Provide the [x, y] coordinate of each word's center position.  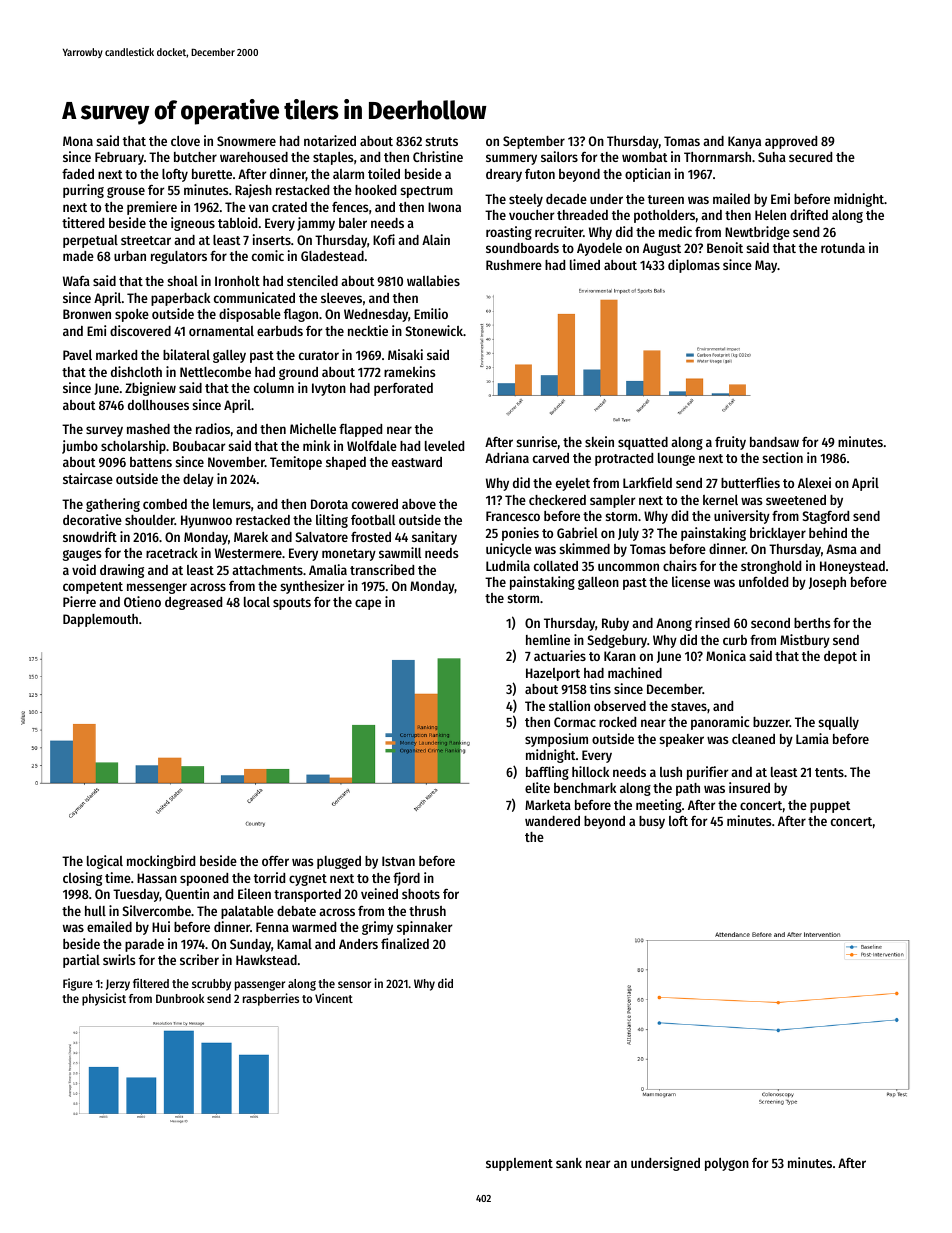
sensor [354, 984]
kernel [720, 500]
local [257, 602]
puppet [830, 807]
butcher [195, 157]
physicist [104, 999]
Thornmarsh [717, 157]
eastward [417, 462]
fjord [406, 879]
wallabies [433, 280]
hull [95, 911]
